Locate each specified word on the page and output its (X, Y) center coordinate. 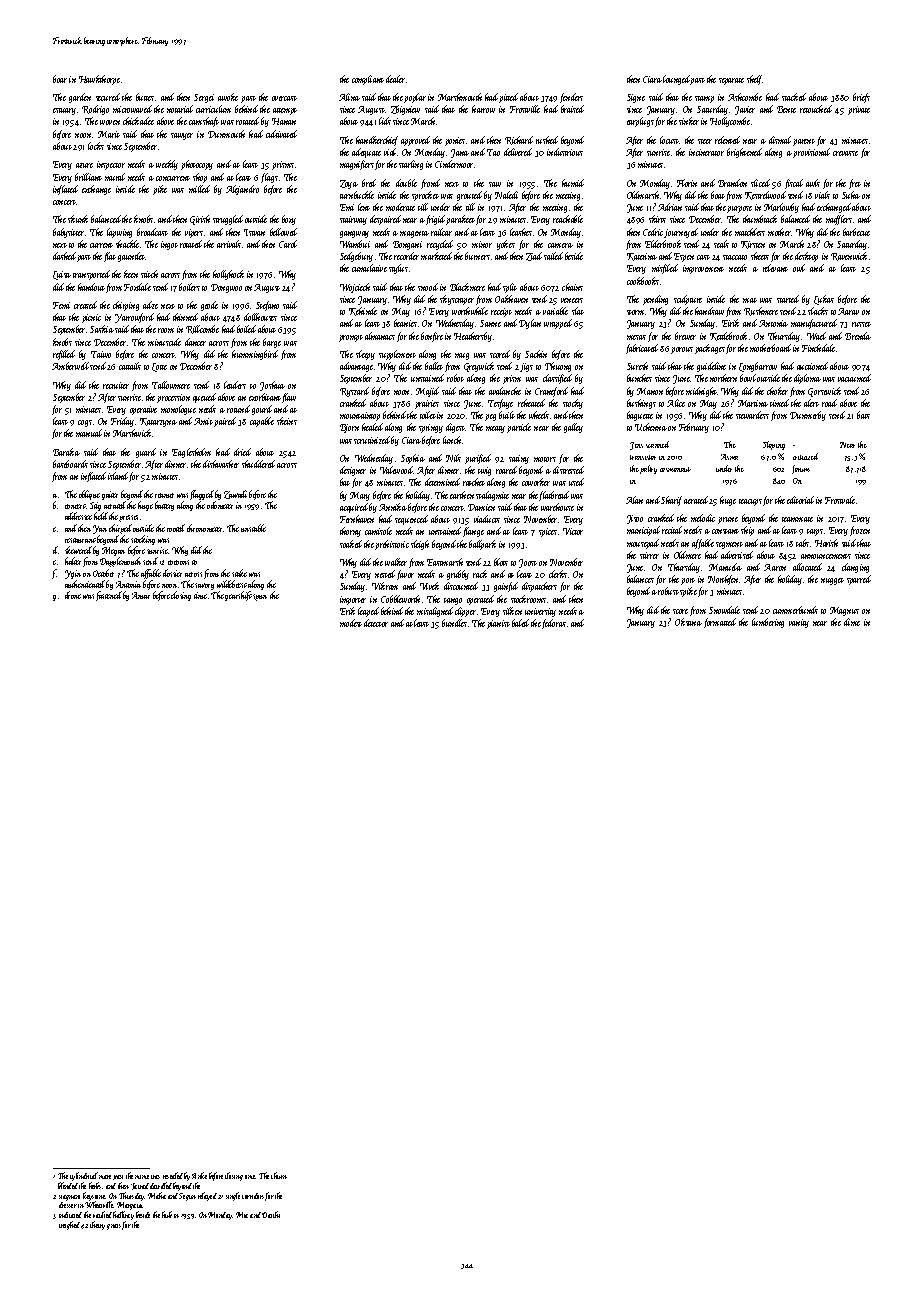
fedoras (554, 624)
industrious (565, 152)
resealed (173, 1175)
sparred (859, 580)
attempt (285, 111)
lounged (677, 80)
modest (351, 623)
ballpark (482, 545)
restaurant (80, 540)
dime (852, 622)
